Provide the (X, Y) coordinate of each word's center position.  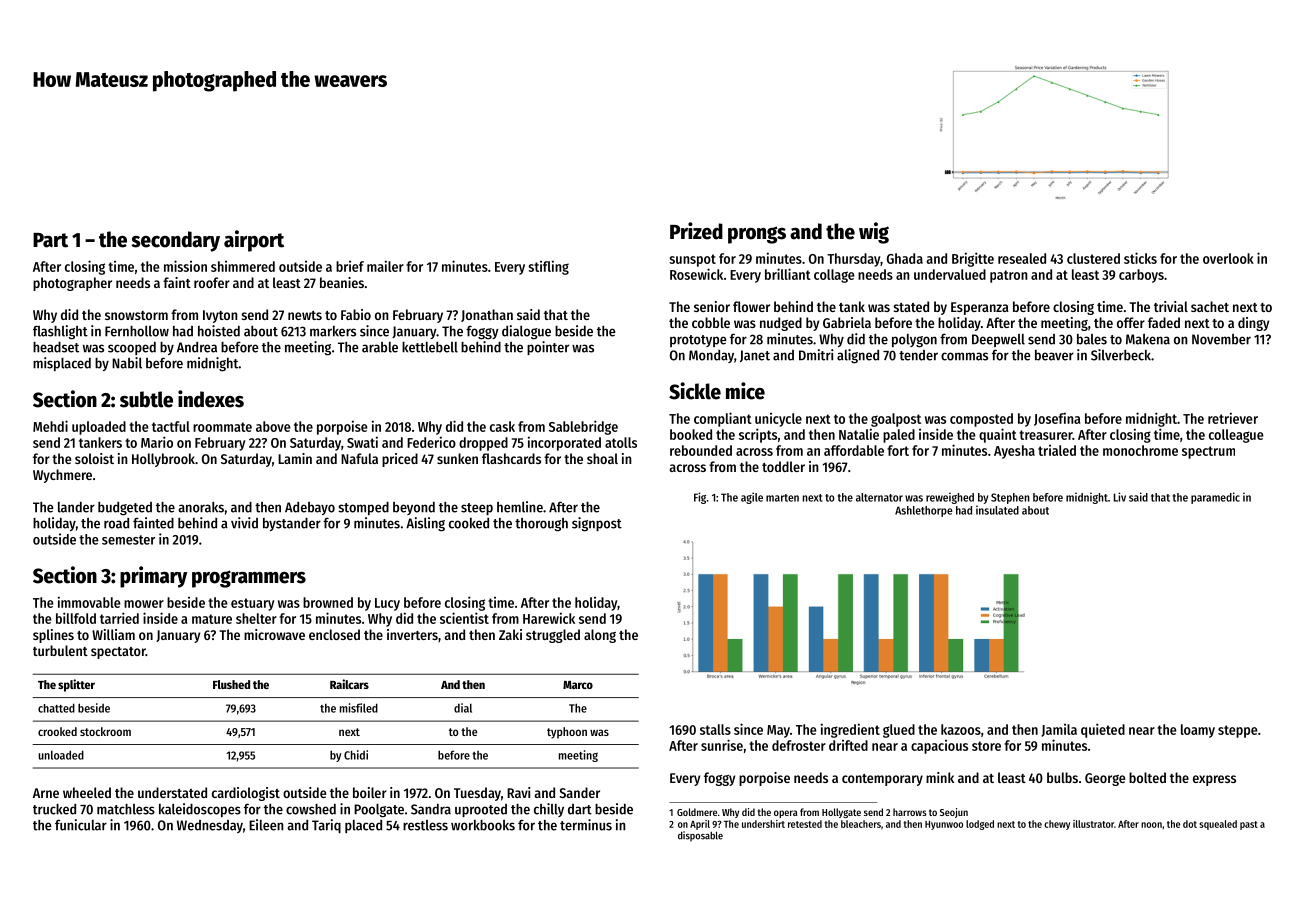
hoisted (219, 331)
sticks (1140, 258)
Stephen (1010, 498)
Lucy (387, 604)
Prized (696, 231)
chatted (56, 708)
